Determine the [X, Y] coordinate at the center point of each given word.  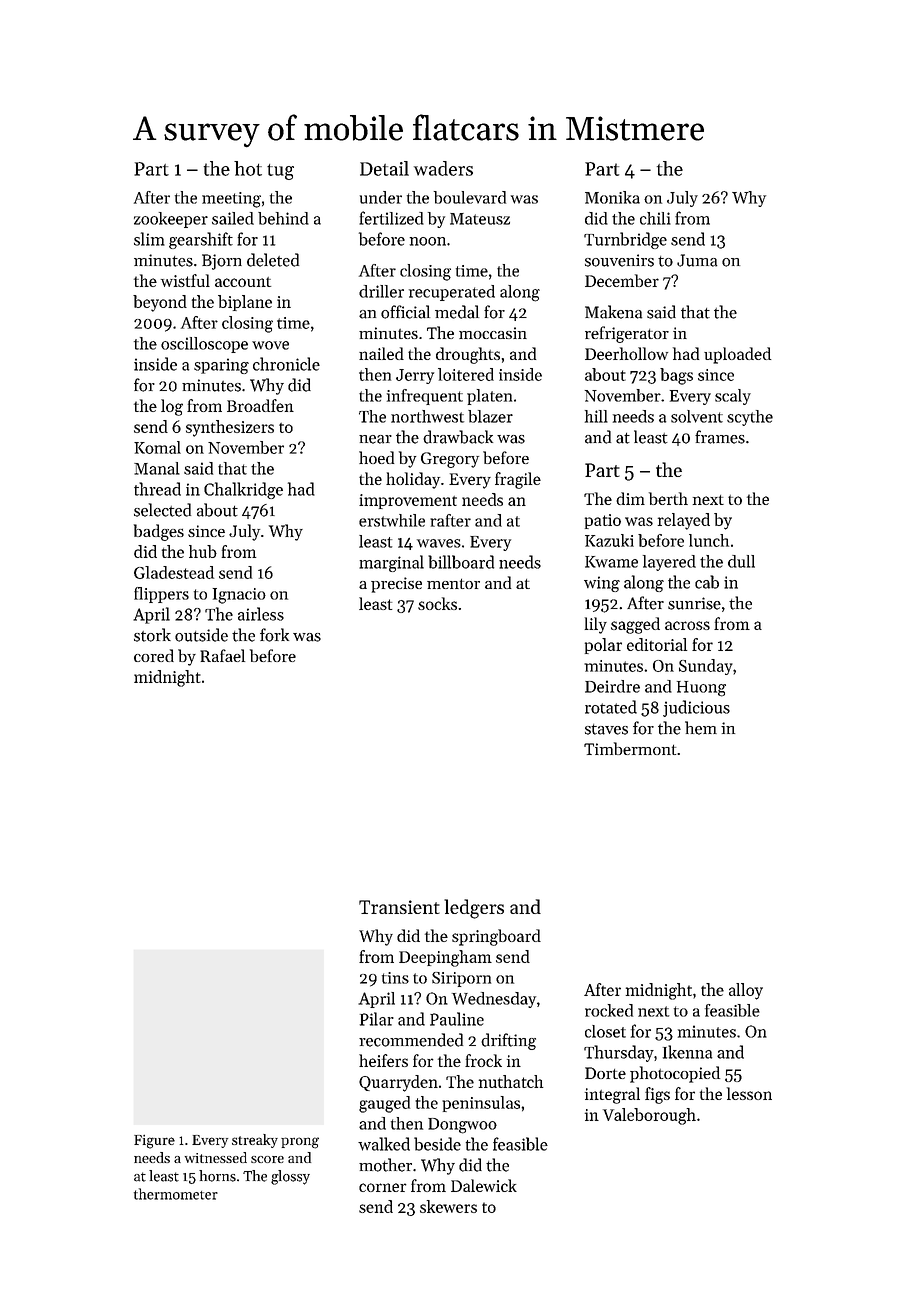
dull [741, 561]
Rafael [222, 655]
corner [383, 1187]
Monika [612, 197]
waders [443, 168]
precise [396, 585]
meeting [231, 200]
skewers [448, 1206]
